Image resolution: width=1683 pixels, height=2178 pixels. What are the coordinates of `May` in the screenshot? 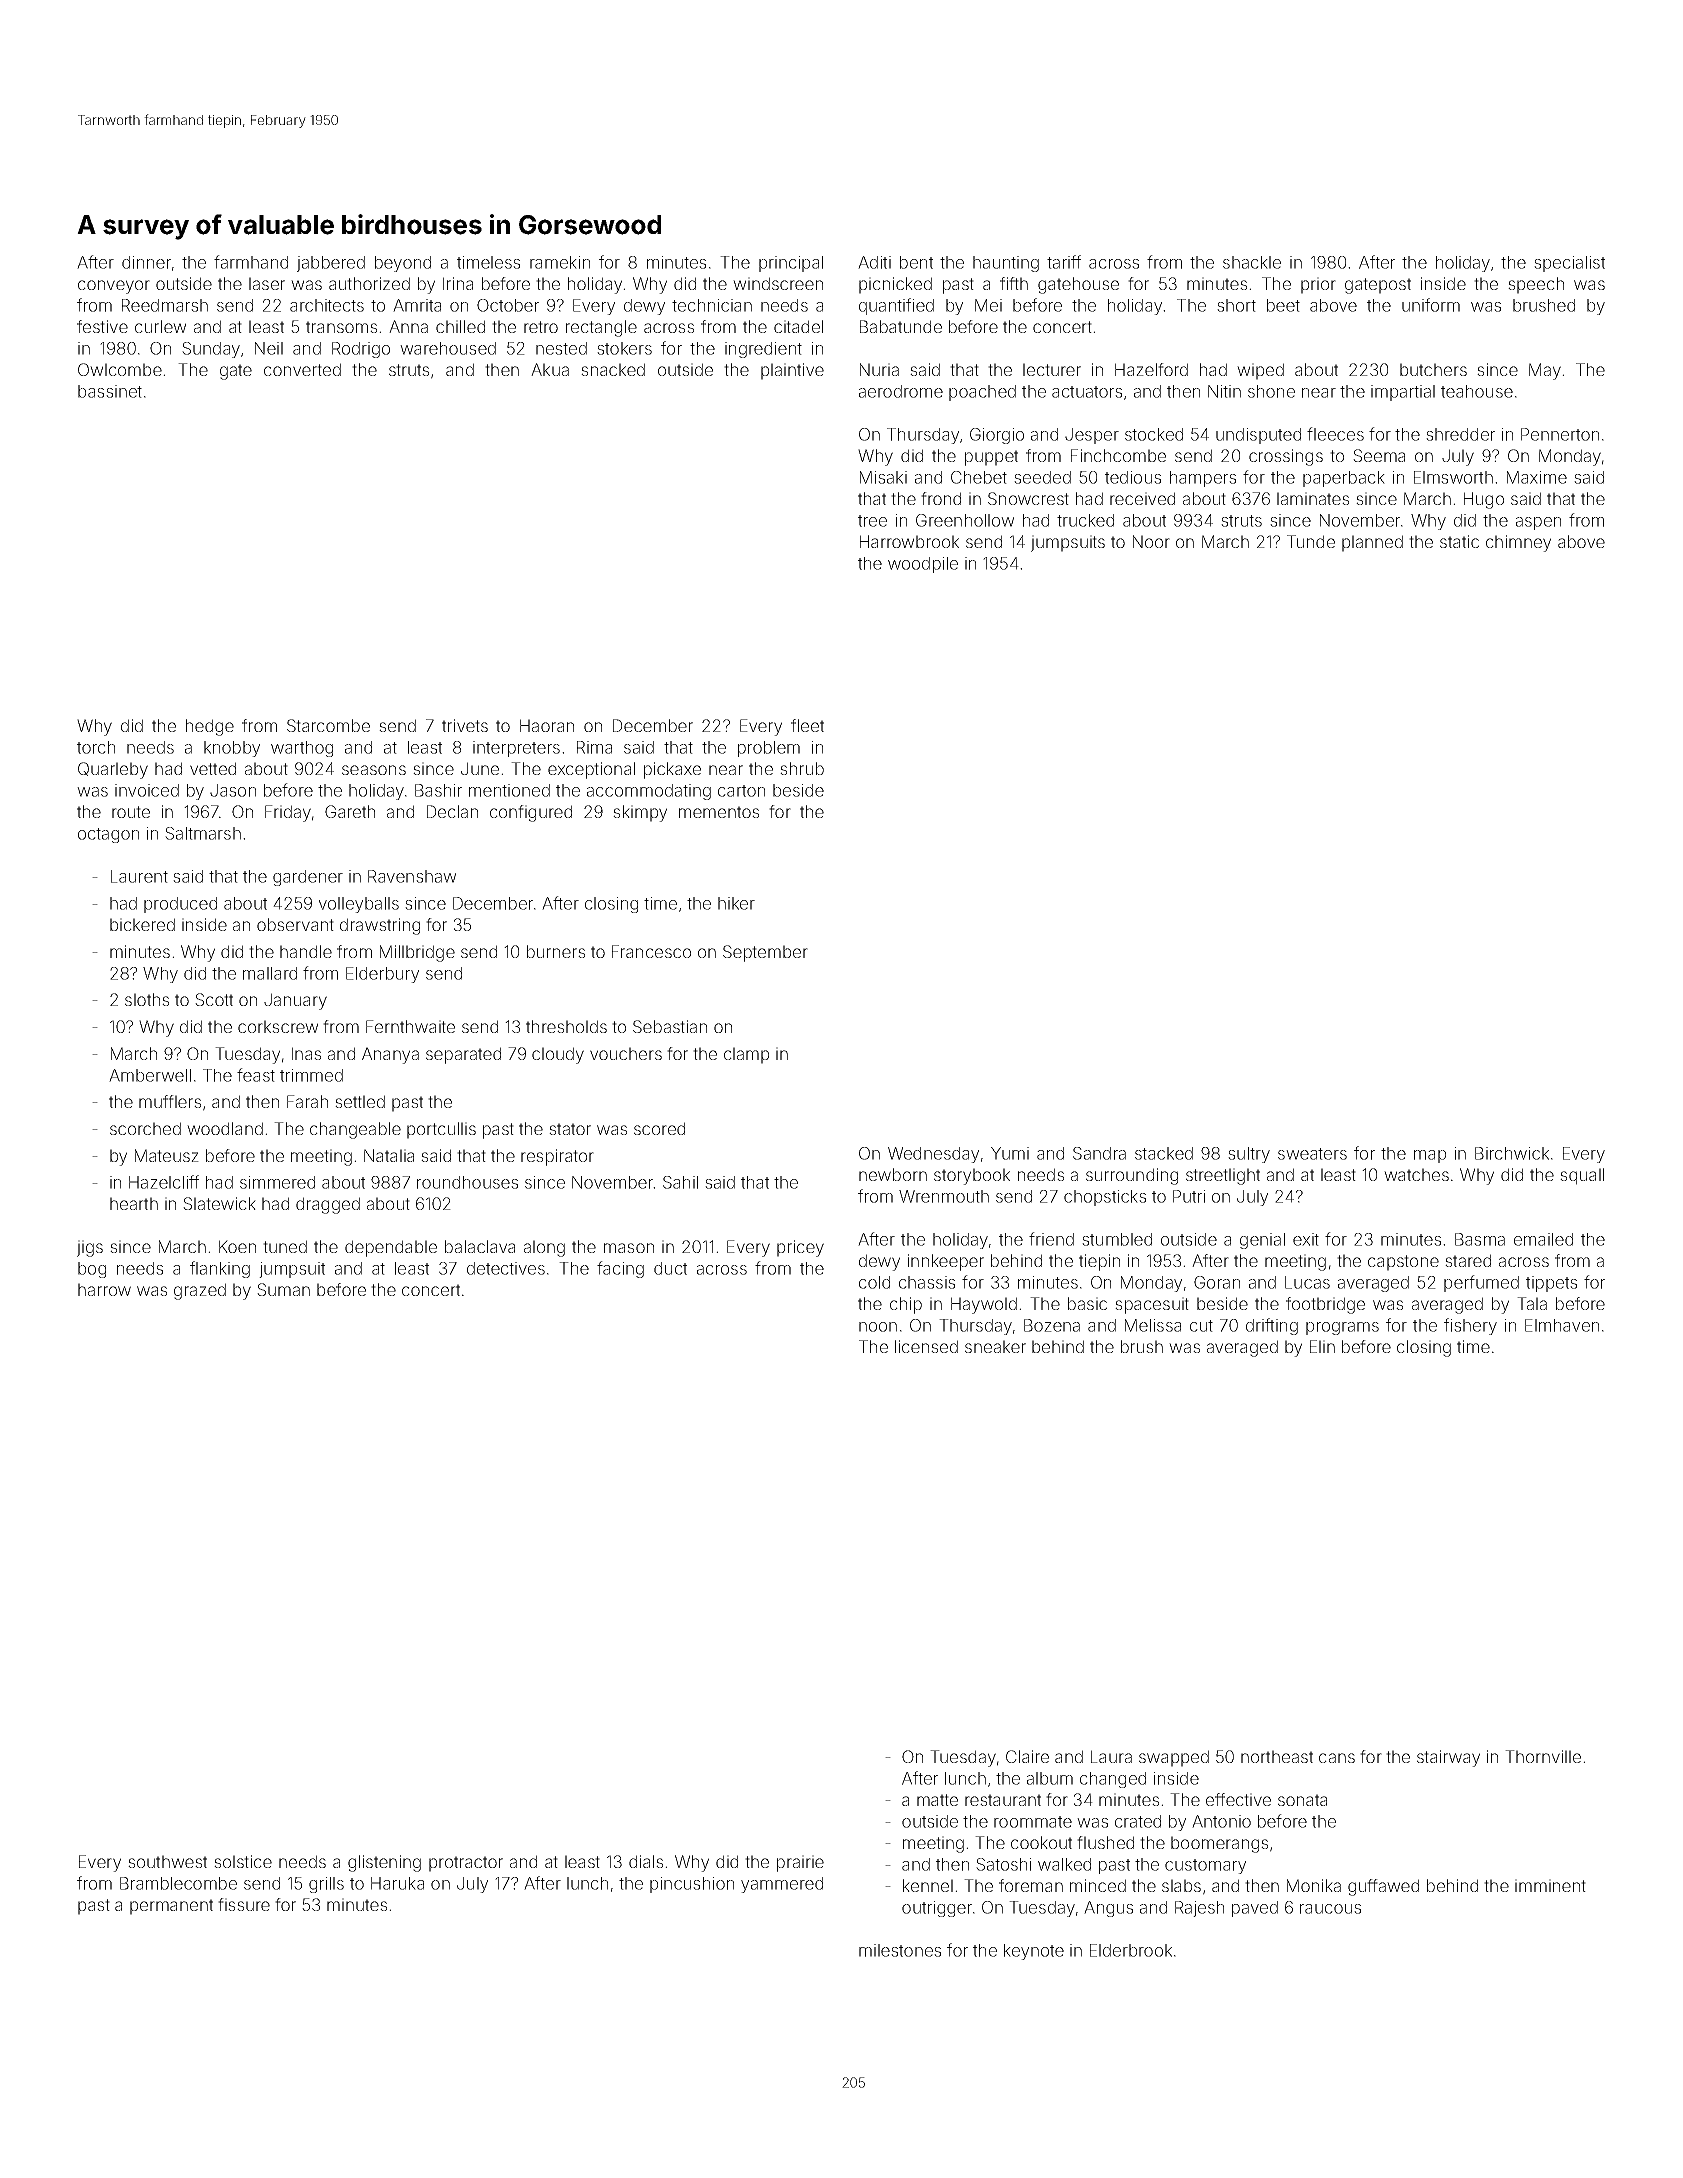 It's located at (1545, 371).
